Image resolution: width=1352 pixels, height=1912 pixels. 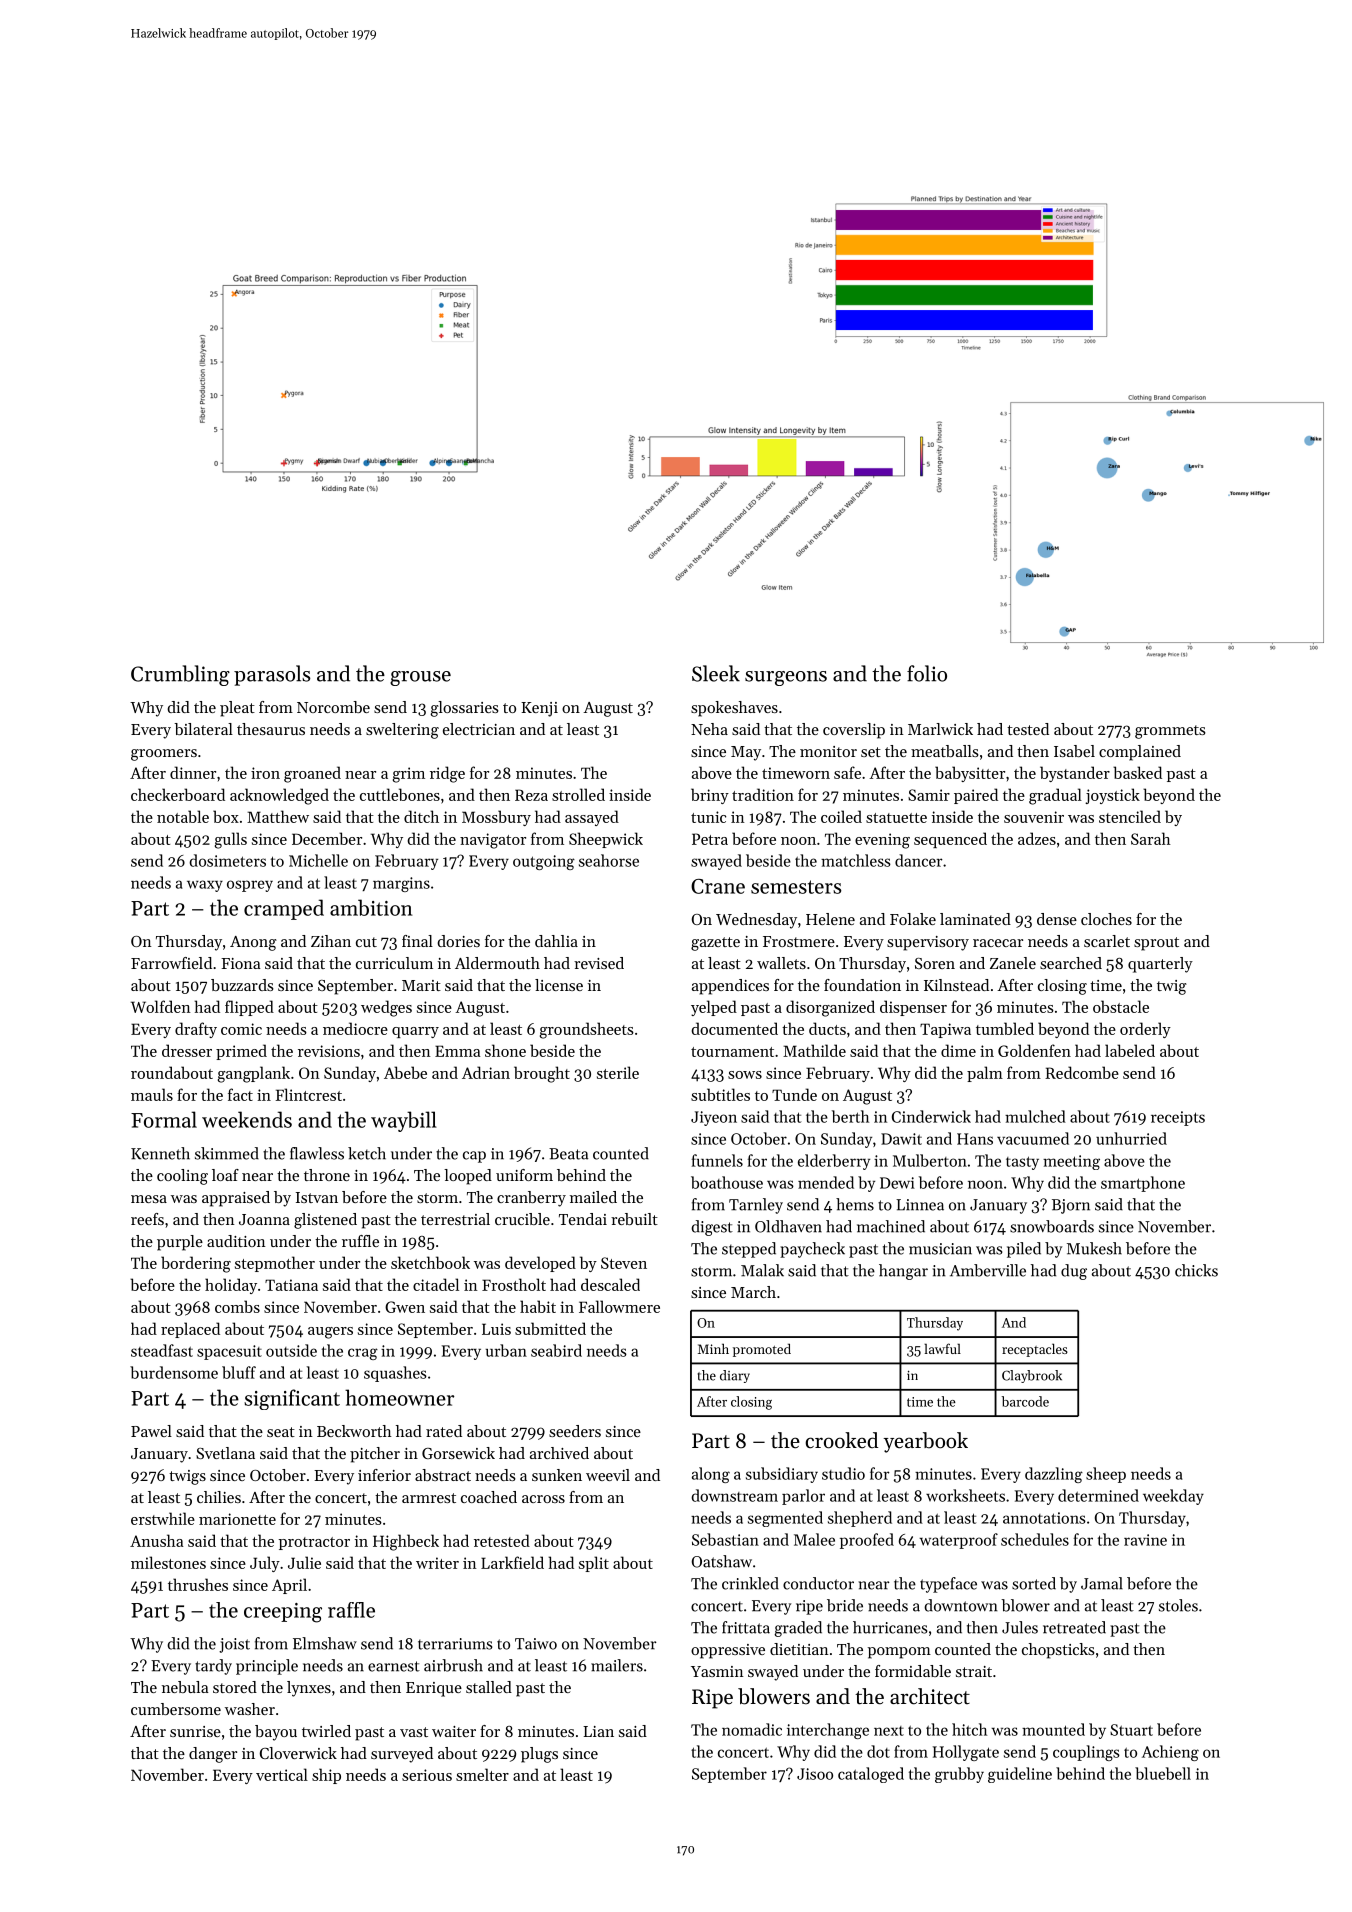 What do you see at coordinates (1173, 1497) in the document?
I see `weekday` at bounding box center [1173, 1497].
